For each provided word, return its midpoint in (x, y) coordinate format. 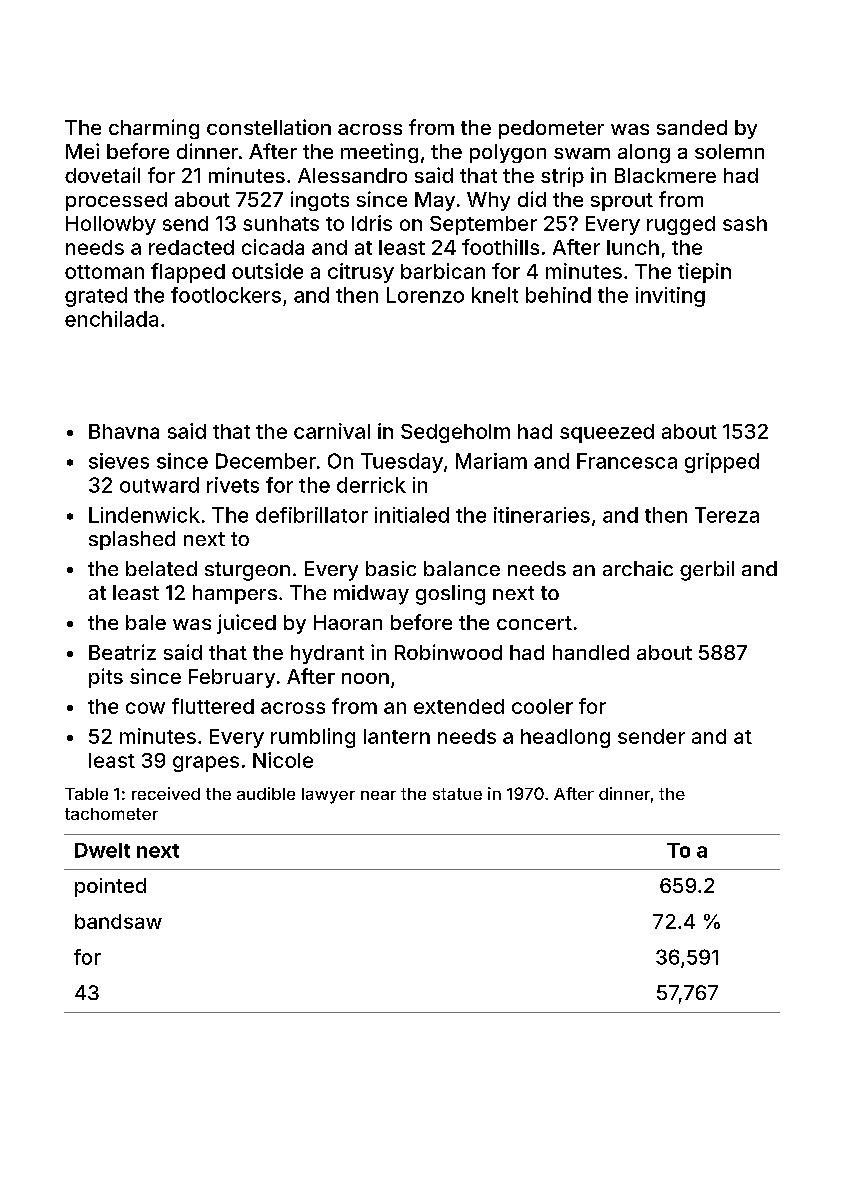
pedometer (551, 129)
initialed (412, 515)
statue (457, 794)
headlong (565, 738)
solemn (729, 151)
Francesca (627, 461)
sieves (119, 461)
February (232, 678)
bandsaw (118, 921)
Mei (82, 151)
